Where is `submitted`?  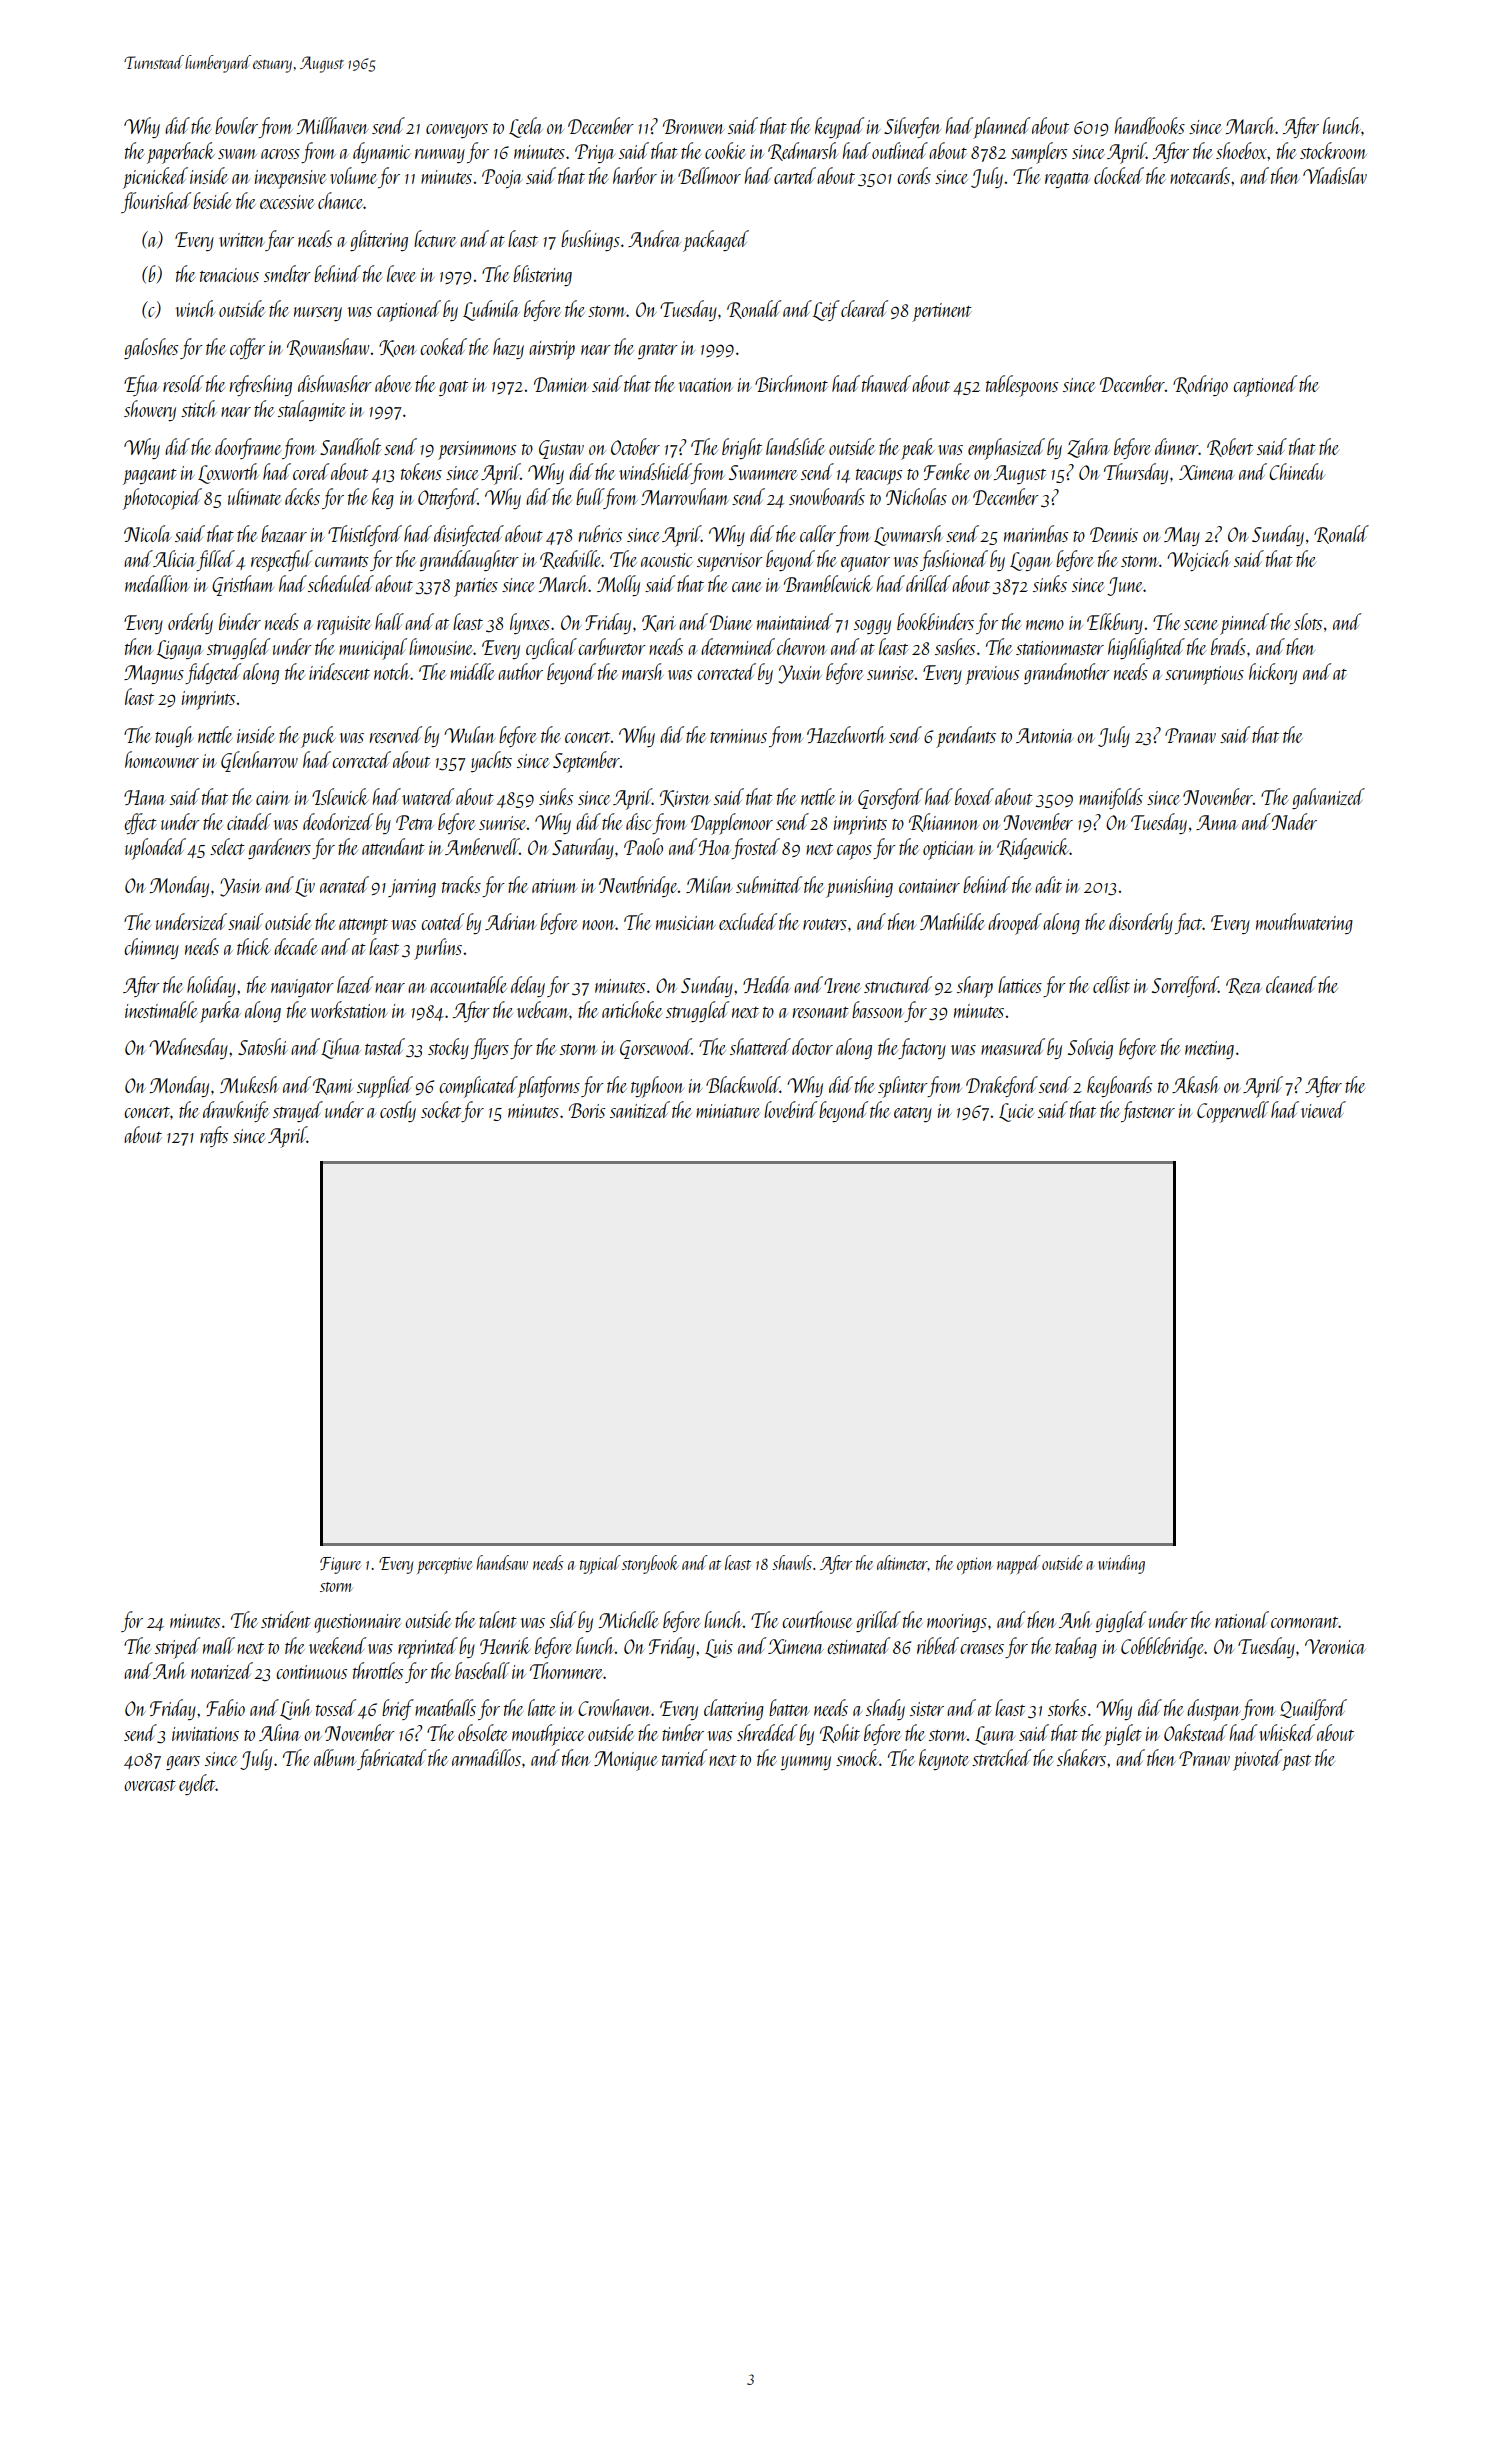
submitted is located at coordinates (769, 884).
